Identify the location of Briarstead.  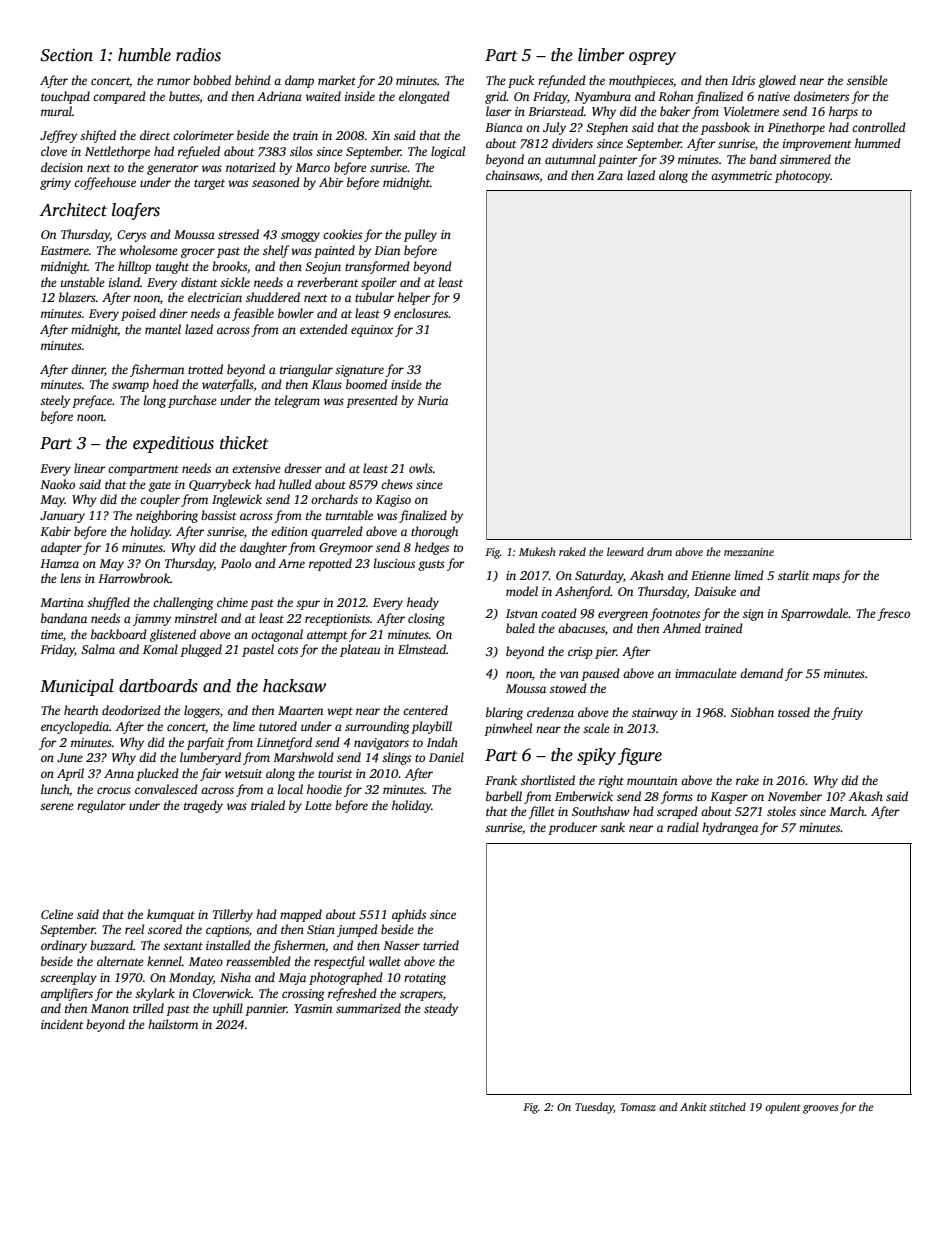
(556, 111).
